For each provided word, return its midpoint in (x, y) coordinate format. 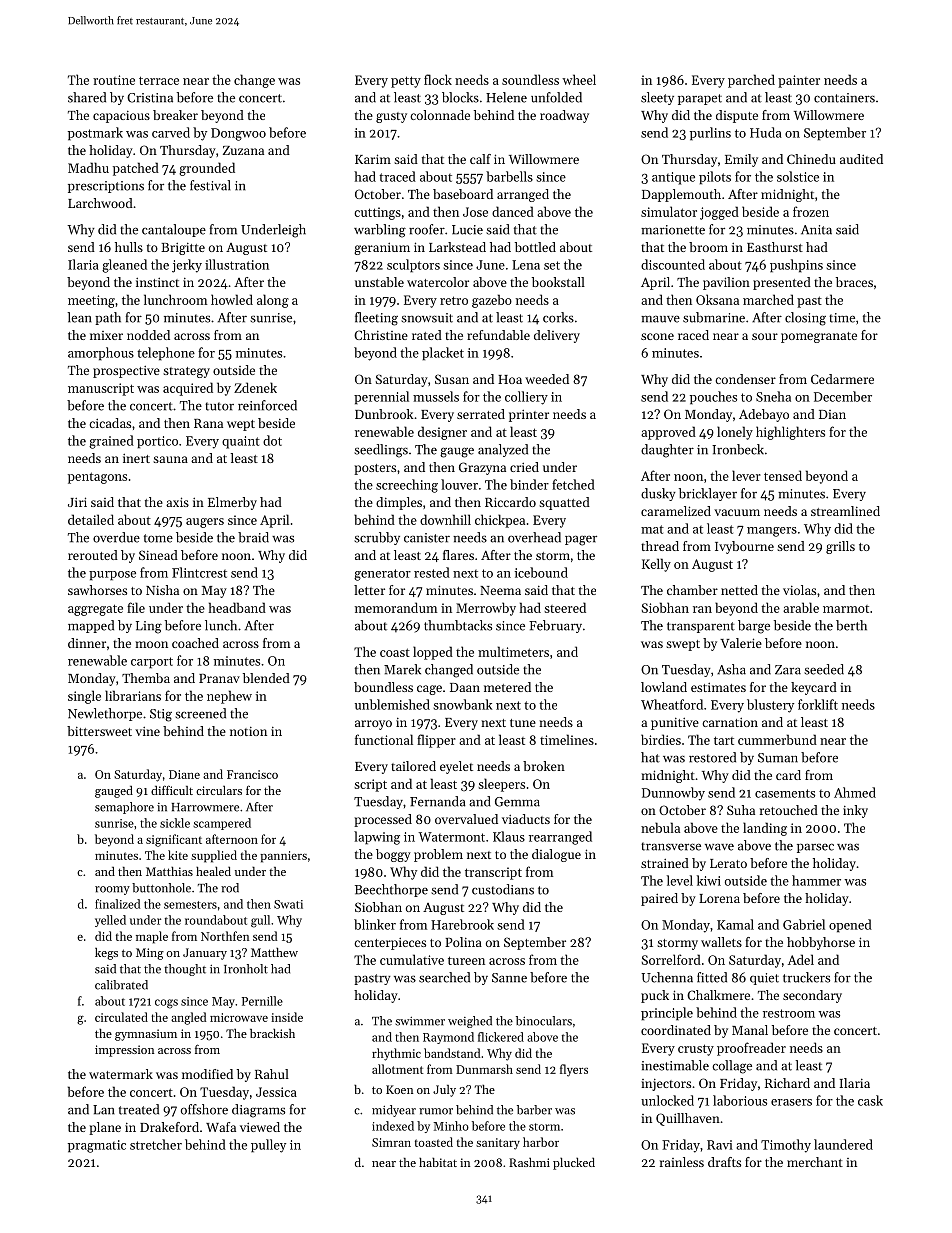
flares (458, 555)
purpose (112, 576)
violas (799, 590)
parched (751, 81)
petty (406, 82)
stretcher (156, 1144)
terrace (159, 80)
